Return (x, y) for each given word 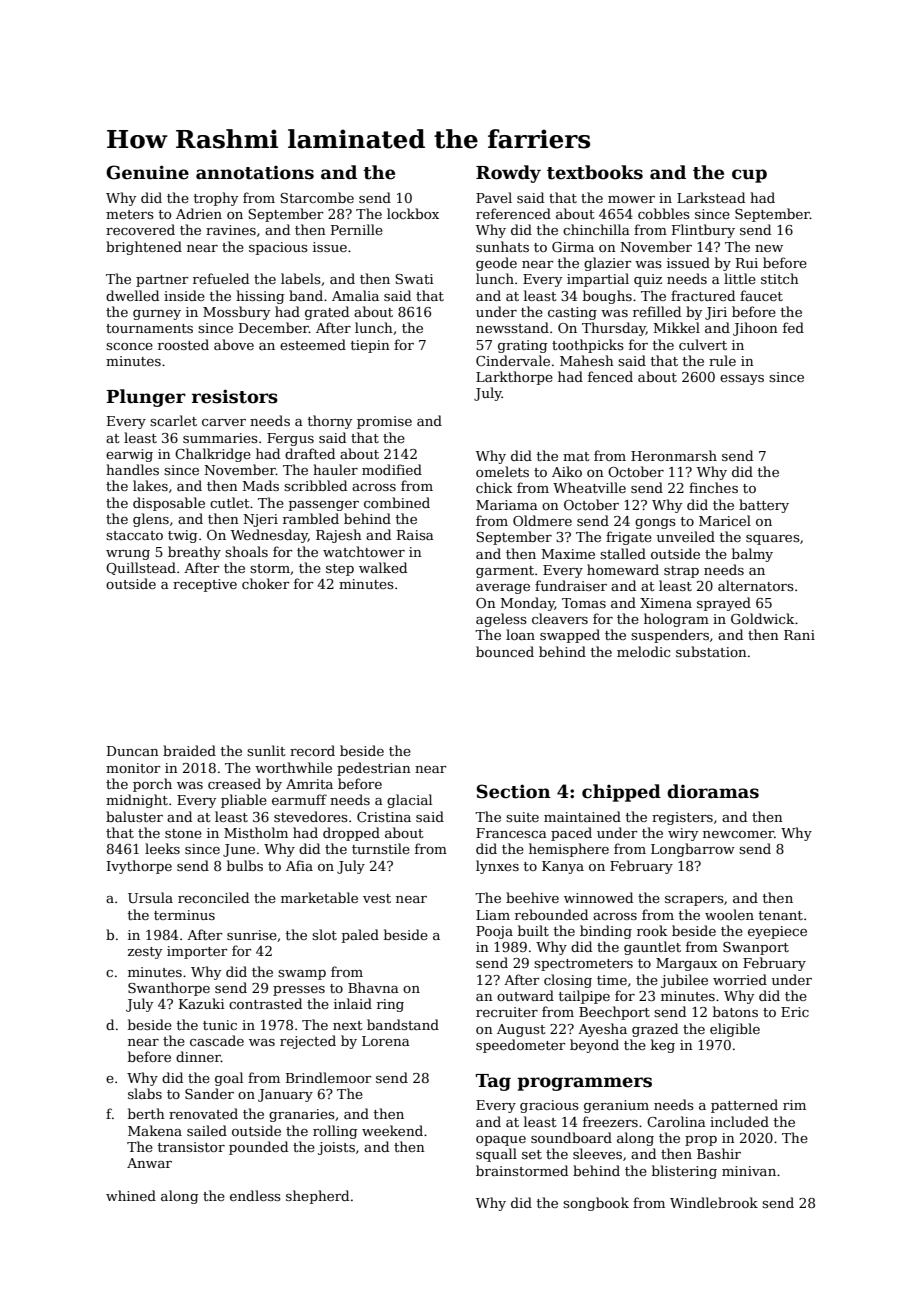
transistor (191, 1147)
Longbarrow (693, 850)
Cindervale (513, 360)
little (740, 278)
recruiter (507, 1012)
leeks (162, 848)
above (234, 344)
